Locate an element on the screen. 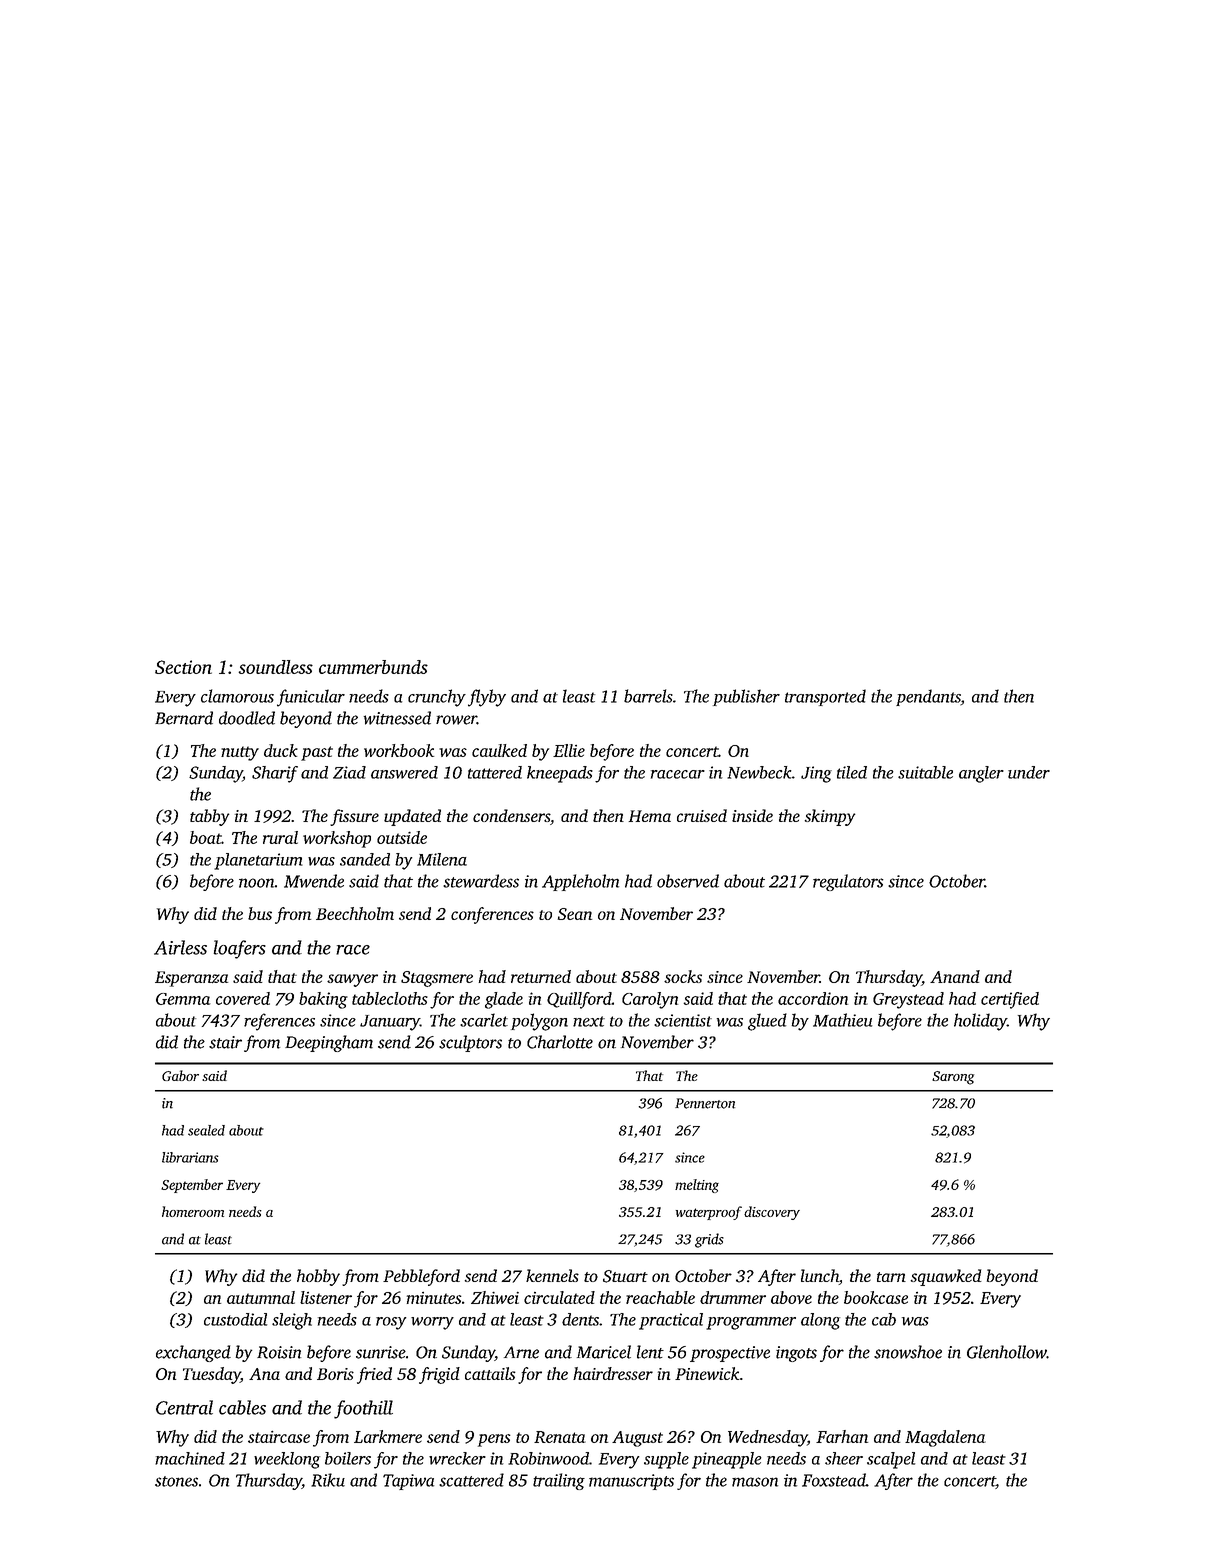  transported is located at coordinates (825, 697).
